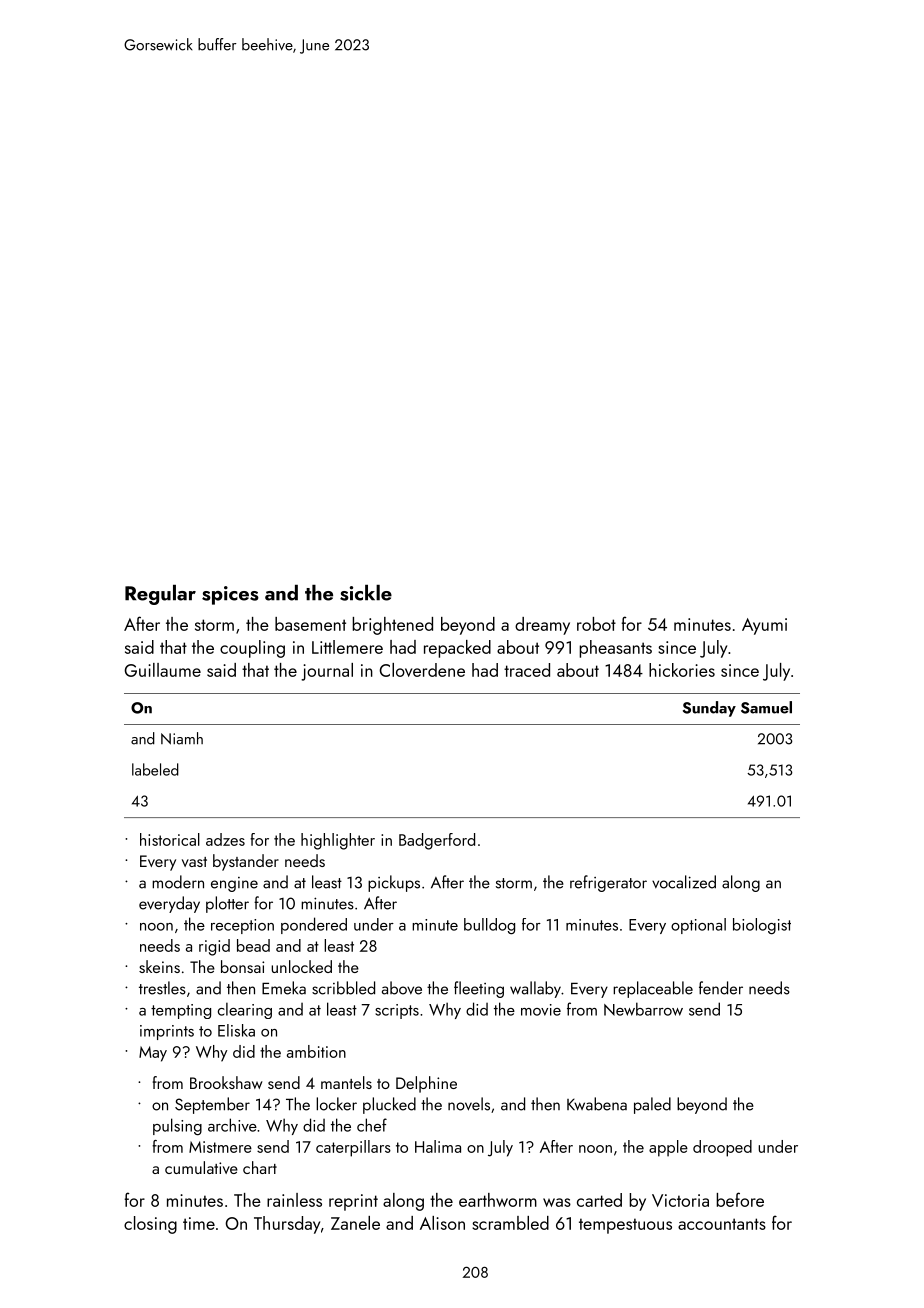  I want to click on scrambled, so click(510, 1223).
